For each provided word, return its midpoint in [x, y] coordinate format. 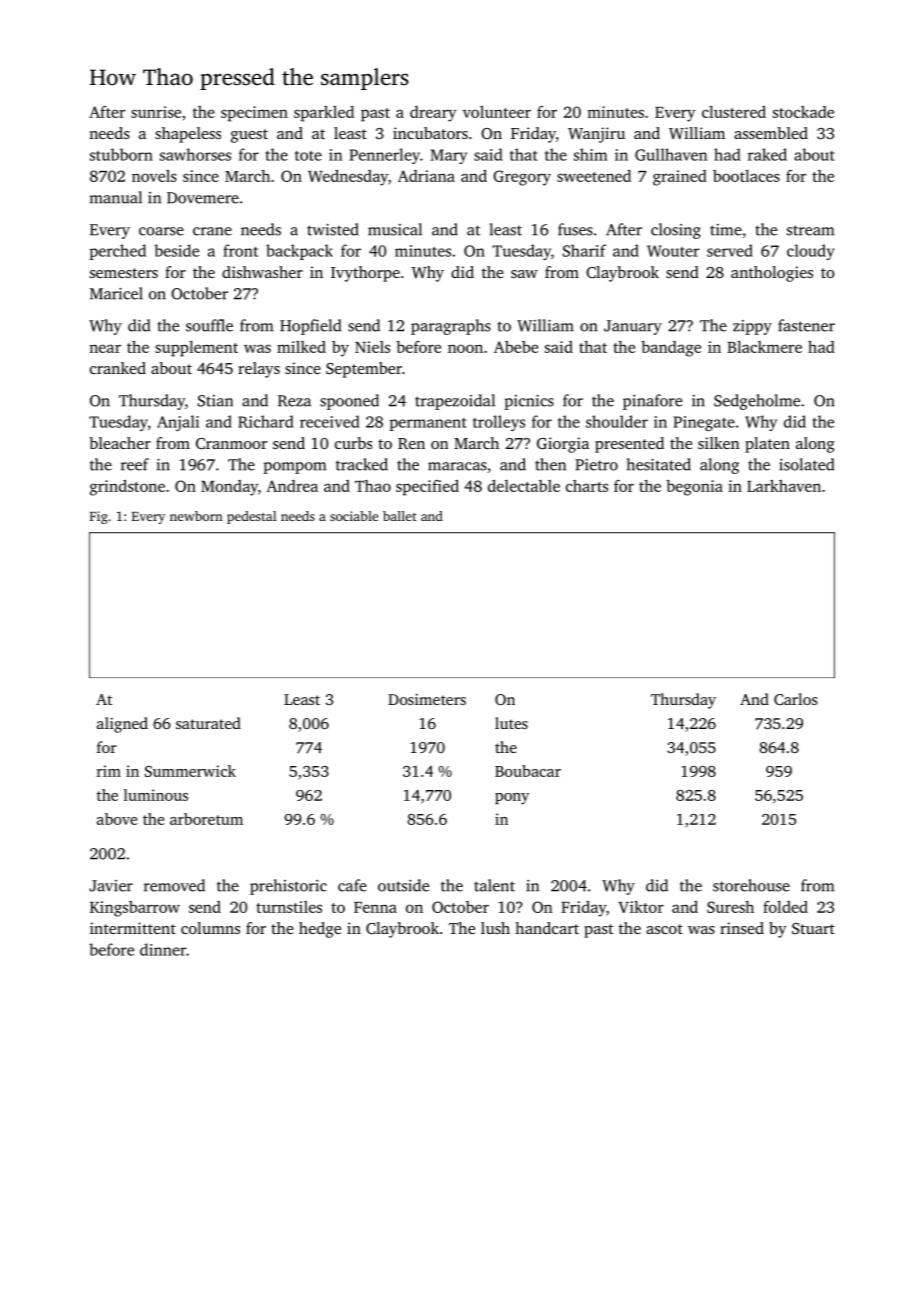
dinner [163, 949]
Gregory [522, 178]
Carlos [796, 699]
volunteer [497, 112]
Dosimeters [427, 699]
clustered [734, 112]
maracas [457, 466]
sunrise [156, 112]
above [117, 819]
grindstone [127, 488]
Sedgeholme [757, 402]
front [240, 250]
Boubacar [528, 771]
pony [512, 799]
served [730, 250]
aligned [122, 725]
